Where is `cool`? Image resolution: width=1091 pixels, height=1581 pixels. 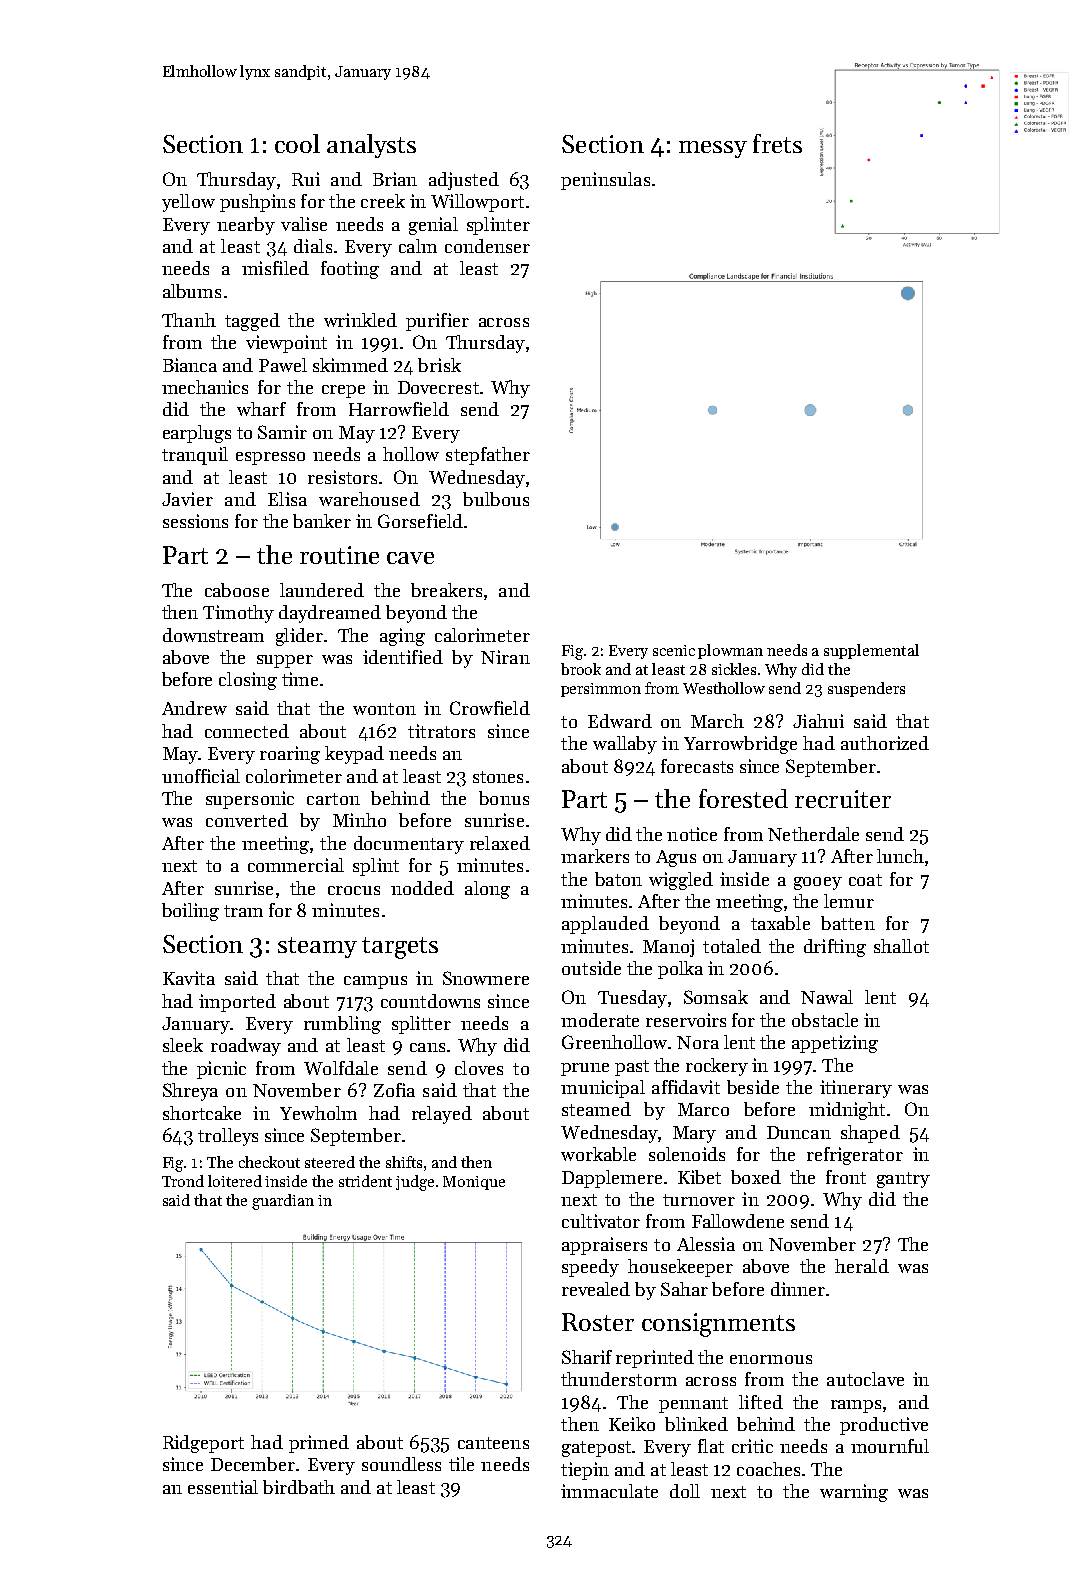
cool is located at coordinates (297, 143).
